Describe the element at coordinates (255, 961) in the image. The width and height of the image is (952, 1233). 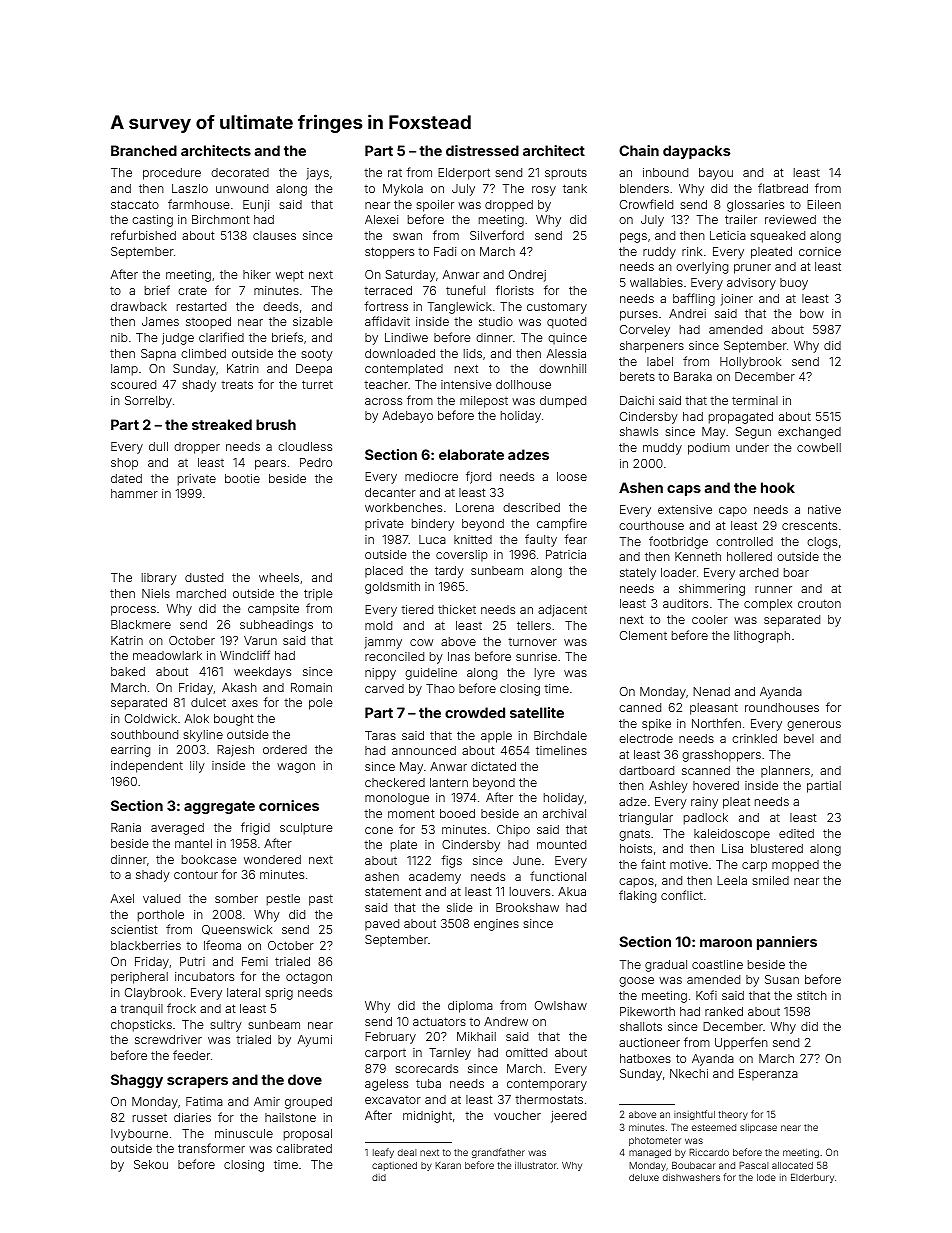
I see `Femi` at that location.
